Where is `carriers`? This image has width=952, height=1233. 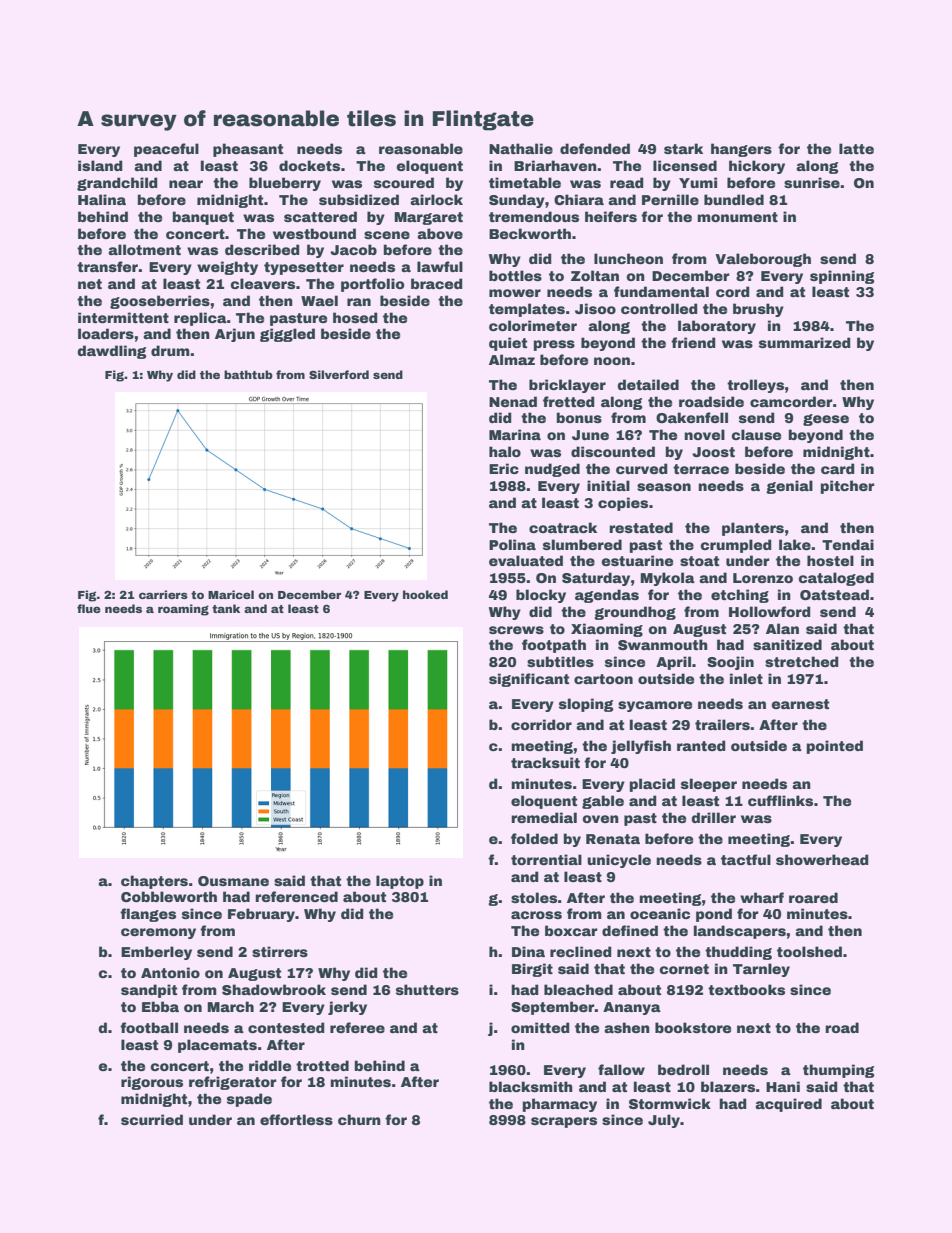
carriers is located at coordinates (163, 594).
